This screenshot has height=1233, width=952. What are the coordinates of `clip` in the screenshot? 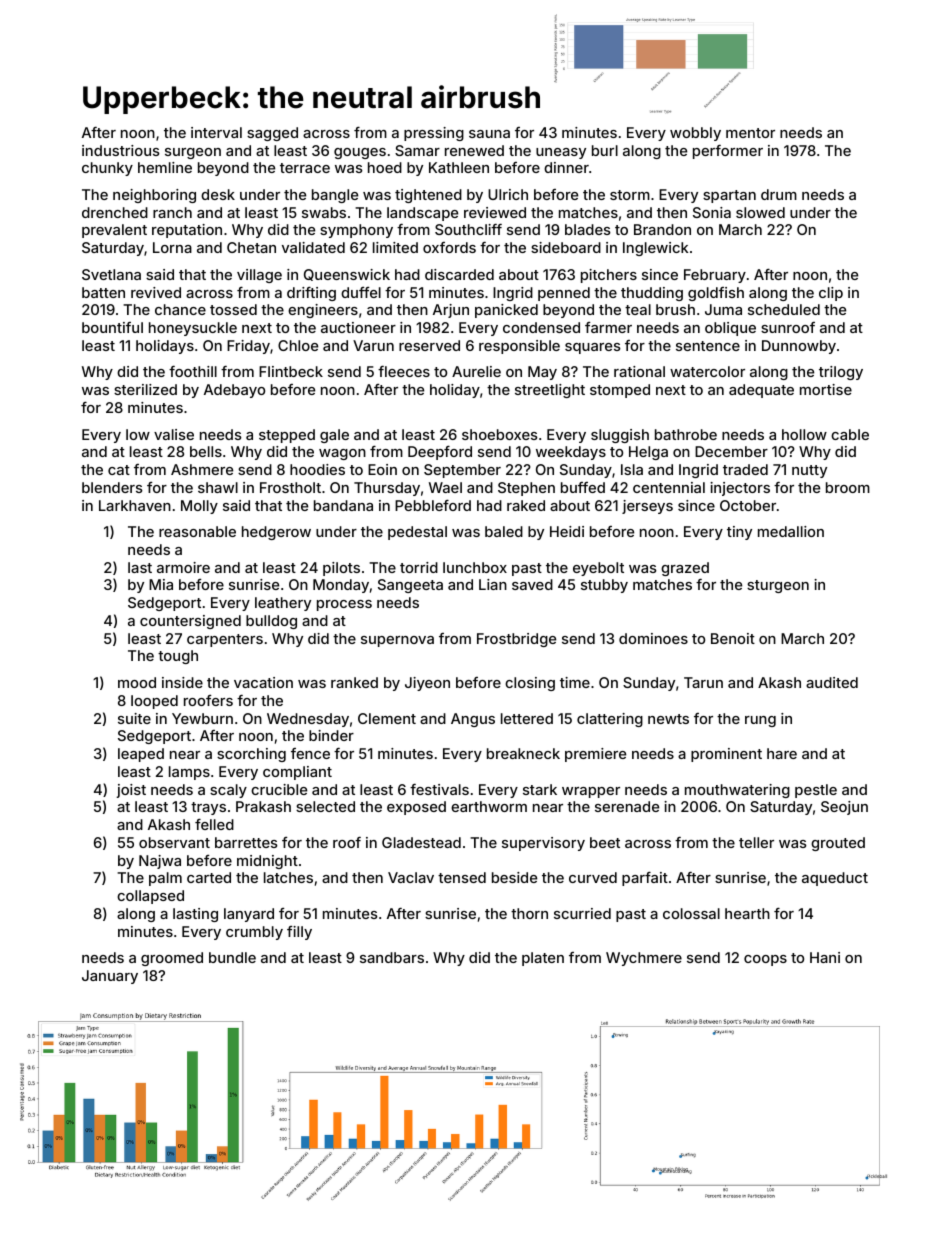 It's located at (831, 294).
